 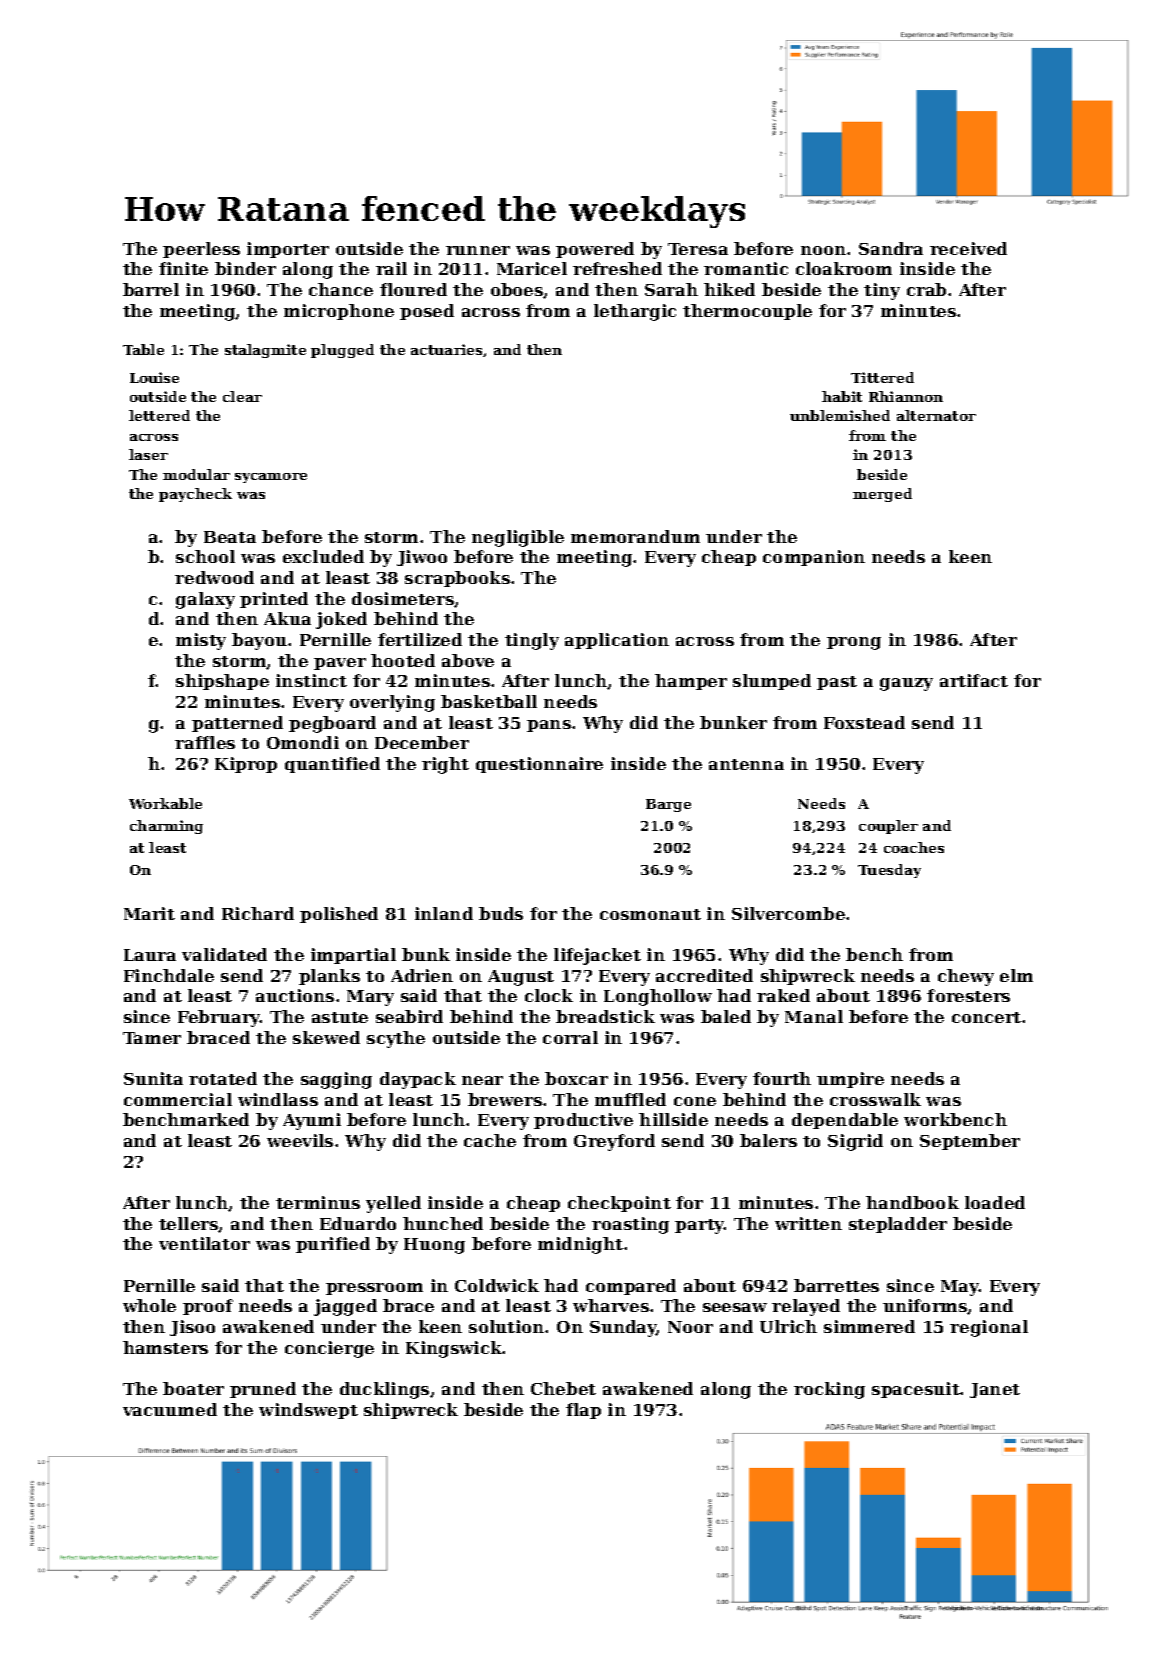 I want to click on lethargic, so click(x=635, y=312).
